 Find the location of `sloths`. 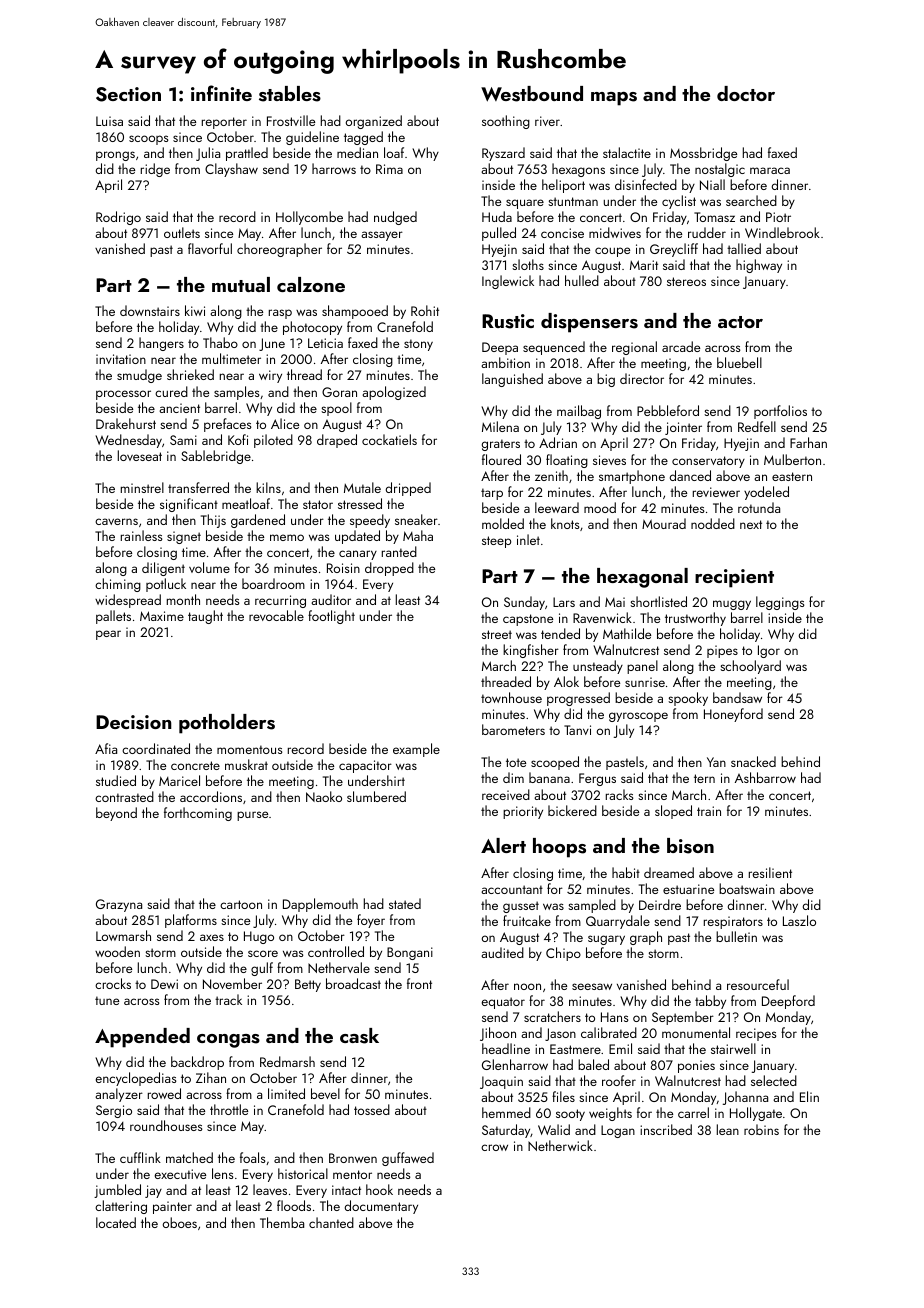

sloths is located at coordinates (528, 264).
